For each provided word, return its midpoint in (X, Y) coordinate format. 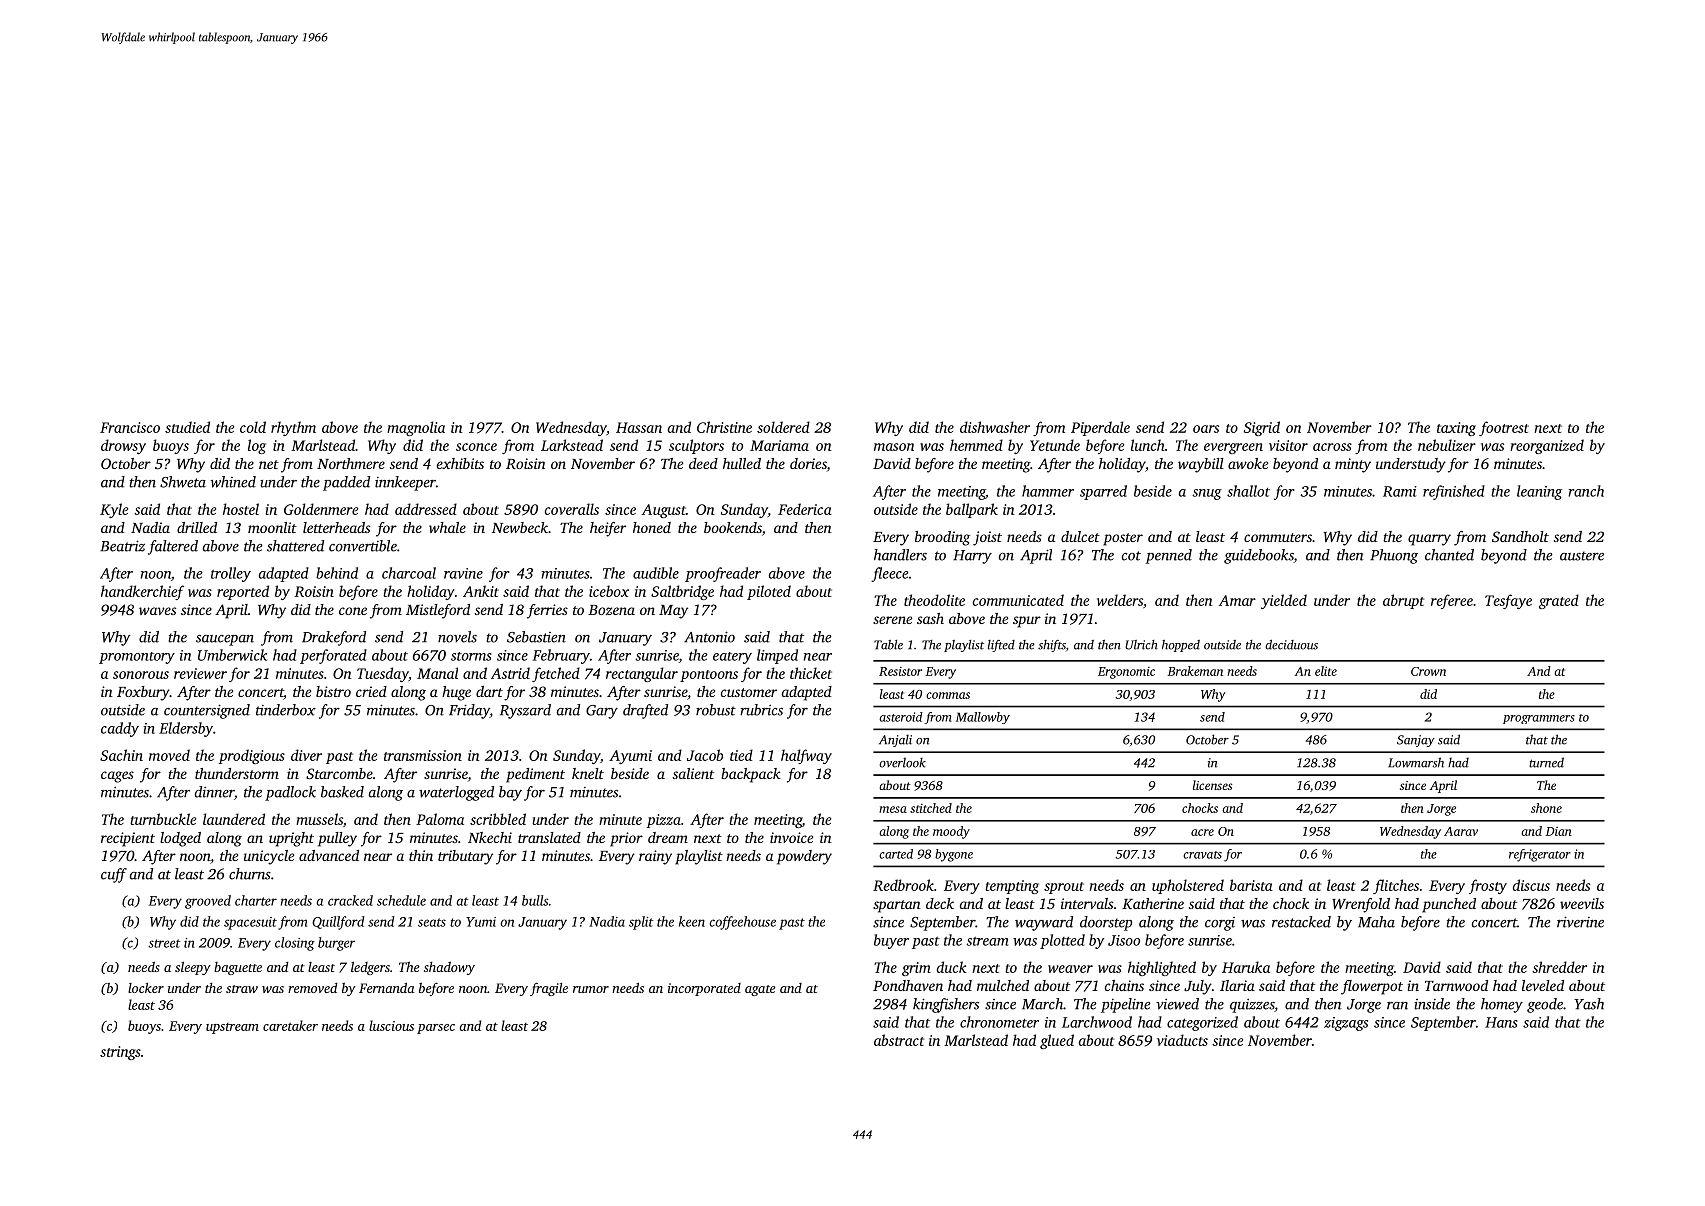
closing (295, 944)
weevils (1582, 903)
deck (940, 903)
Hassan (639, 427)
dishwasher (995, 427)
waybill (1201, 465)
